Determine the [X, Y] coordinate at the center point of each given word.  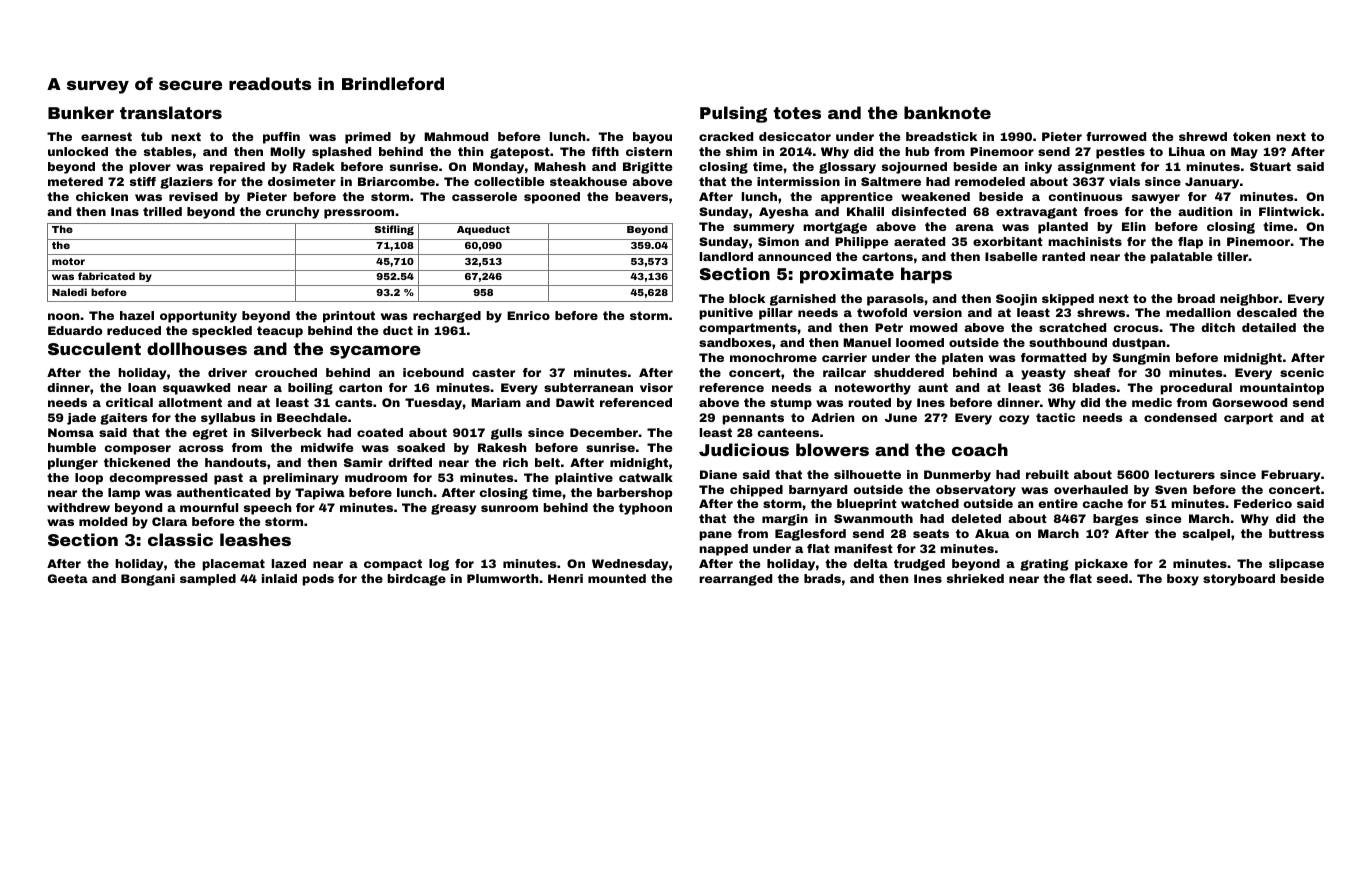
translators [171, 112]
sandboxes [735, 342]
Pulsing [733, 114]
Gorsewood [1249, 402]
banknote [947, 112]
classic [180, 539]
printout [349, 317]
